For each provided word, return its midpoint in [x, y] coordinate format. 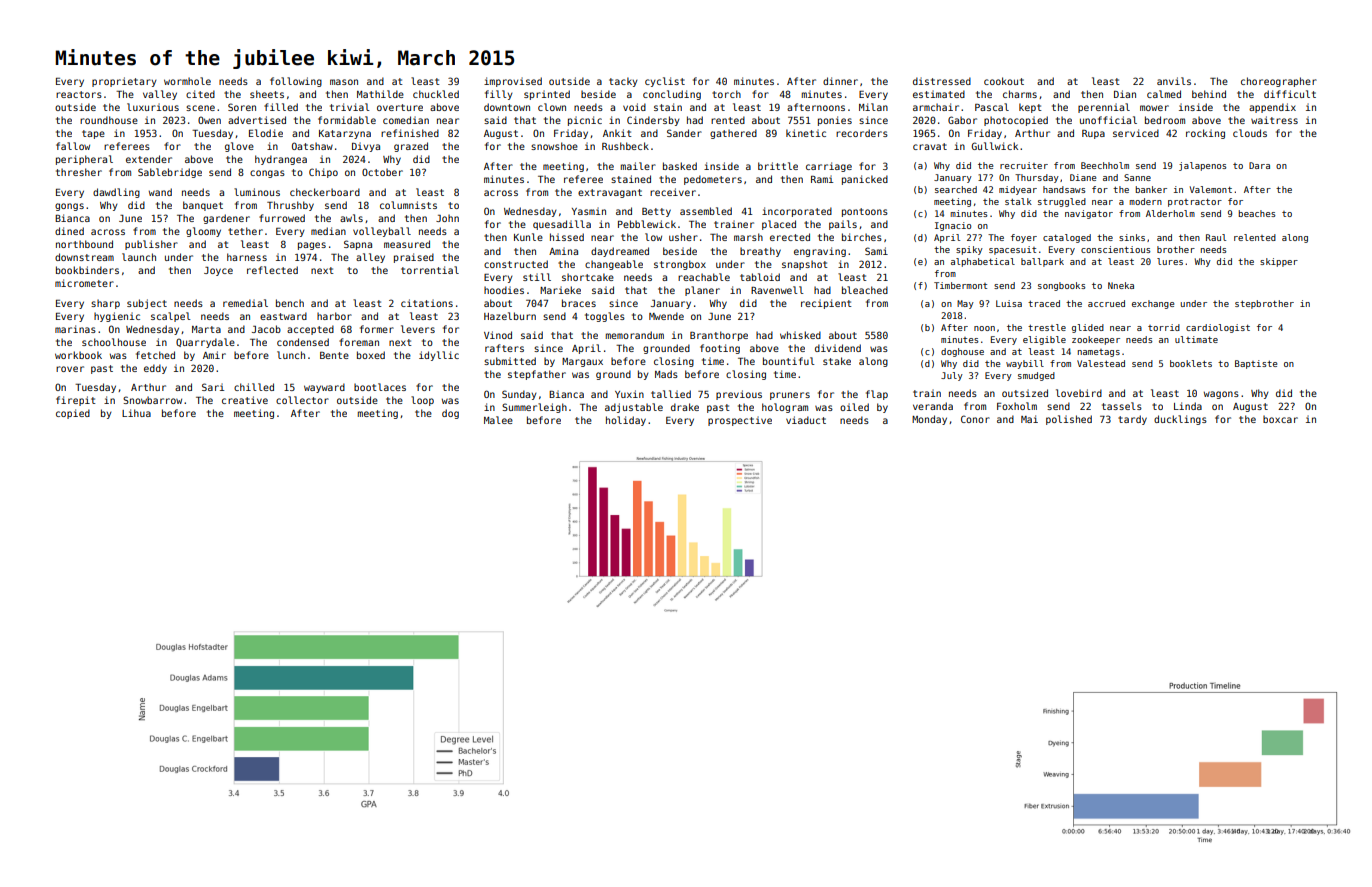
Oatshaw [312, 146]
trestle [1047, 327]
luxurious [153, 107]
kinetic [806, 133]
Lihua [136, 413]
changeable [614, 265]
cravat [930, 146]
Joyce [218, 271]
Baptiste [1256, 364]
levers [418, 329]
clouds [1250, 133]
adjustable [634, 408]
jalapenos [1202, 166]
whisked [800, 335]
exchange [1153, 304]
